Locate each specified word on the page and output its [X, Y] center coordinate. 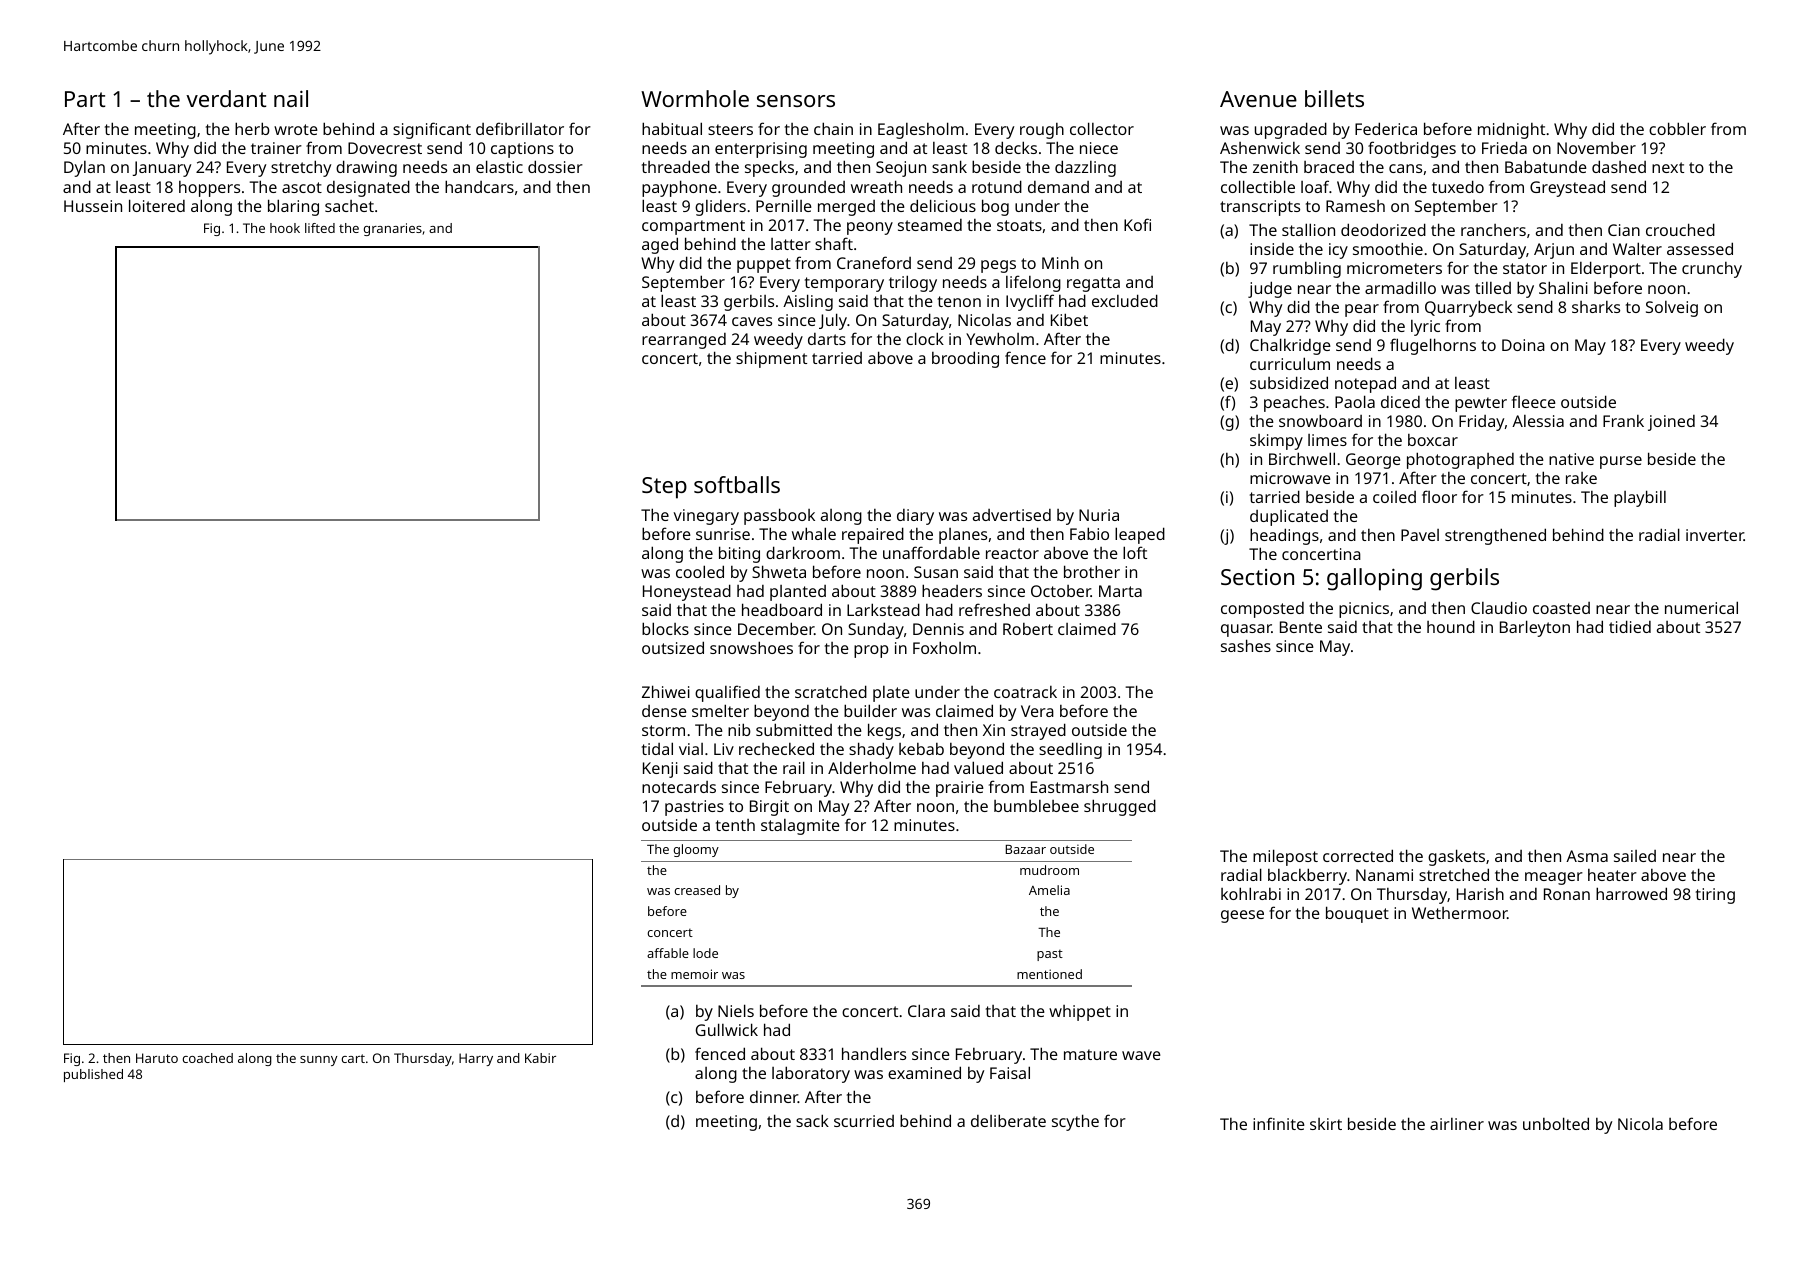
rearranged [684, 341]
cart [353, 1058]
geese [1242, 916]
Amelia [1049, 890]
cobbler [1677, 128]
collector [1102, 128]
